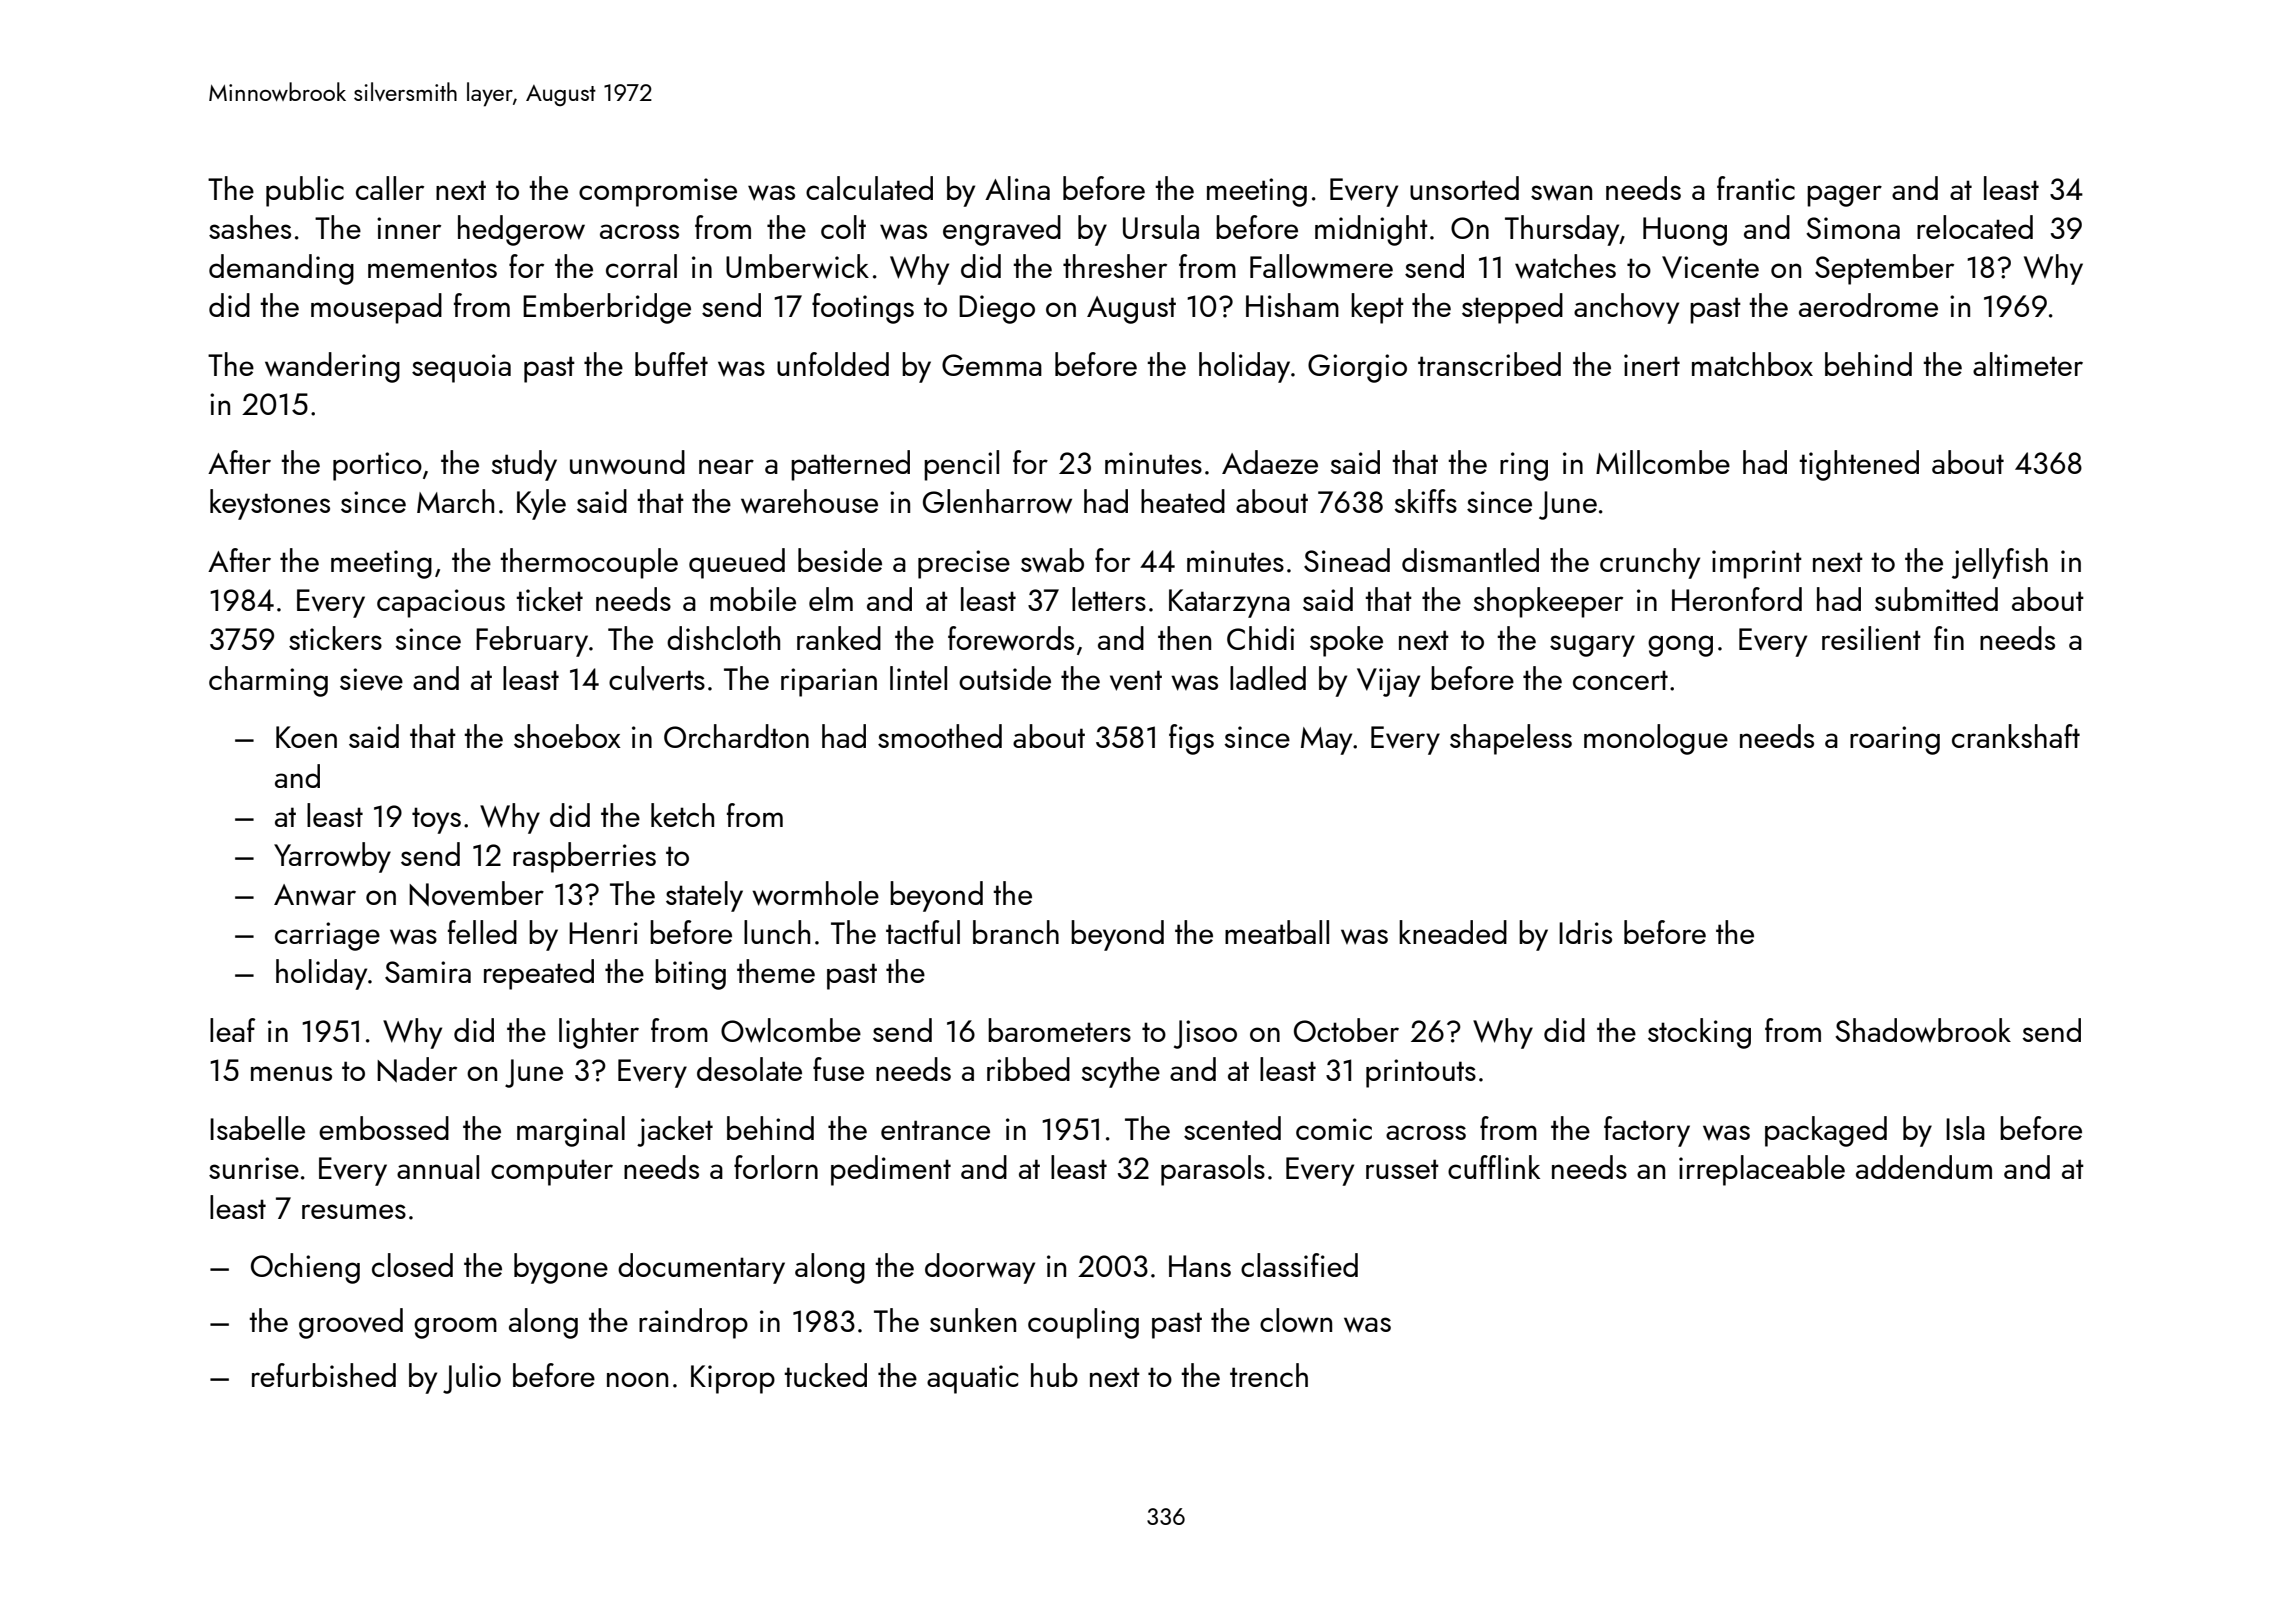 This screenshot has width=2292, height=1620. Describe the element at coordinates (815, 893) in the screenshot. I see `wormhole` at that location.
